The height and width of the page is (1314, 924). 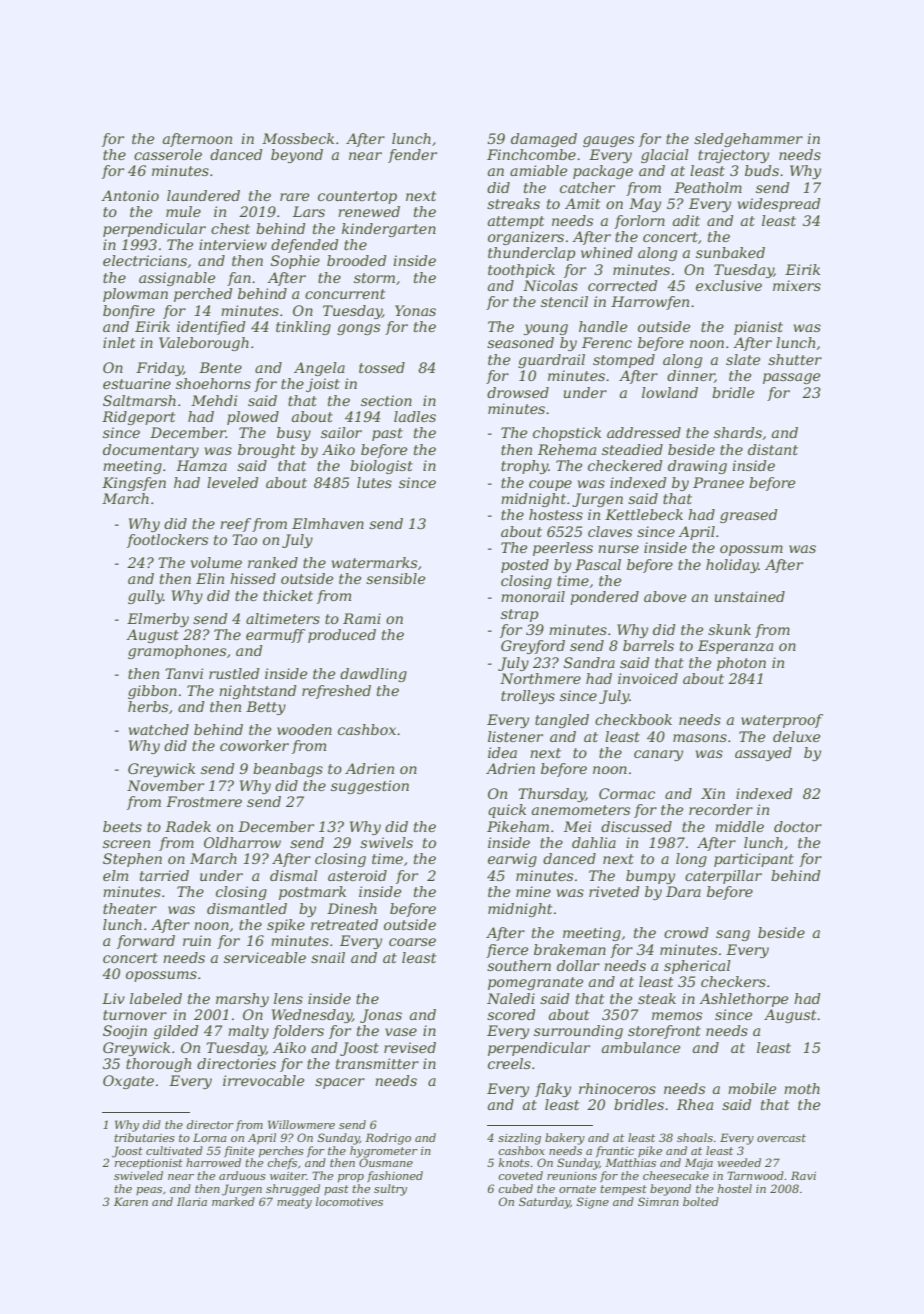 What do you see at coordinates (362, 618) in the page?
I see `Rami` at bounding box center [362, 618].
